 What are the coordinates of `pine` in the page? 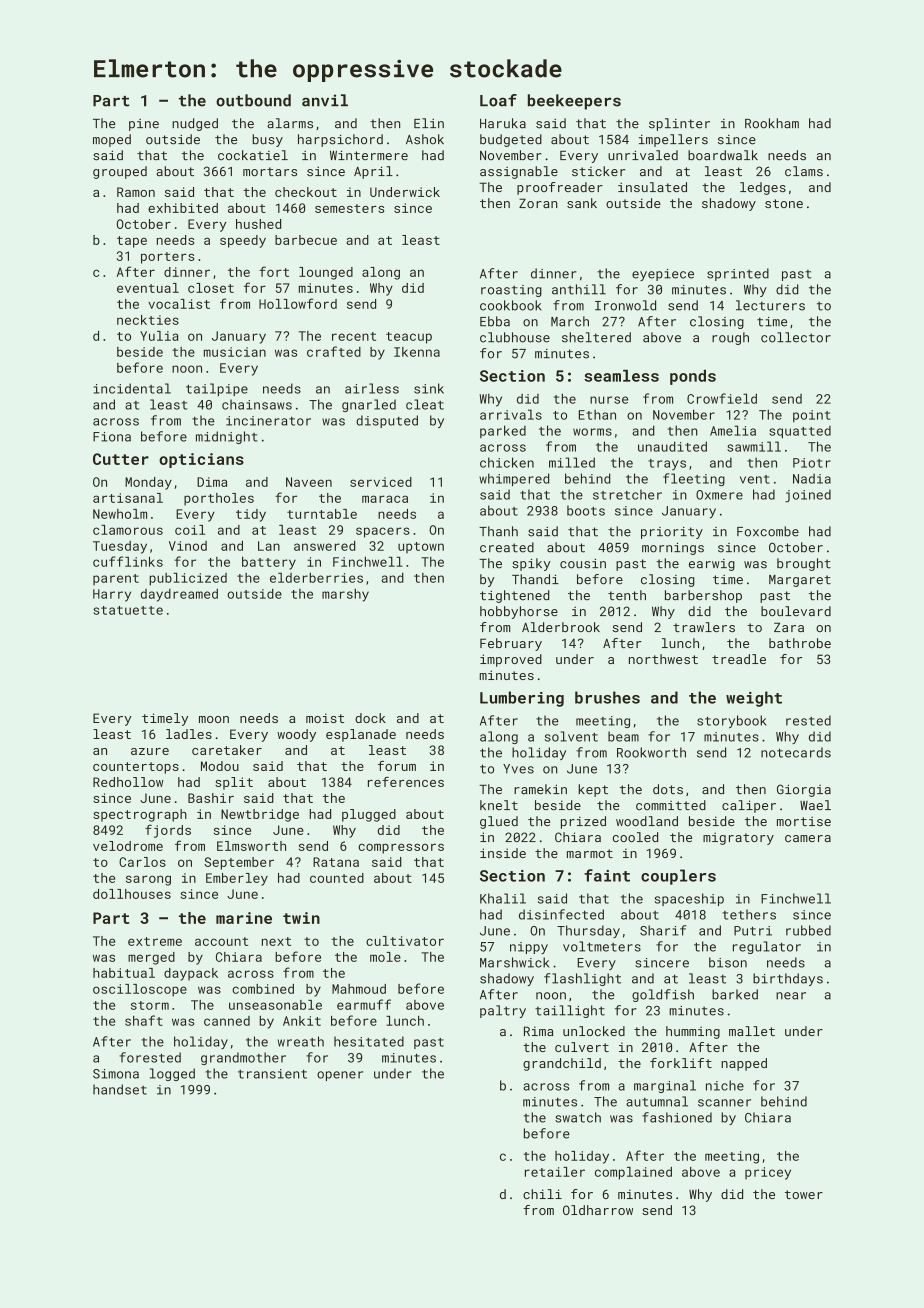 It's located at (144, 125).
